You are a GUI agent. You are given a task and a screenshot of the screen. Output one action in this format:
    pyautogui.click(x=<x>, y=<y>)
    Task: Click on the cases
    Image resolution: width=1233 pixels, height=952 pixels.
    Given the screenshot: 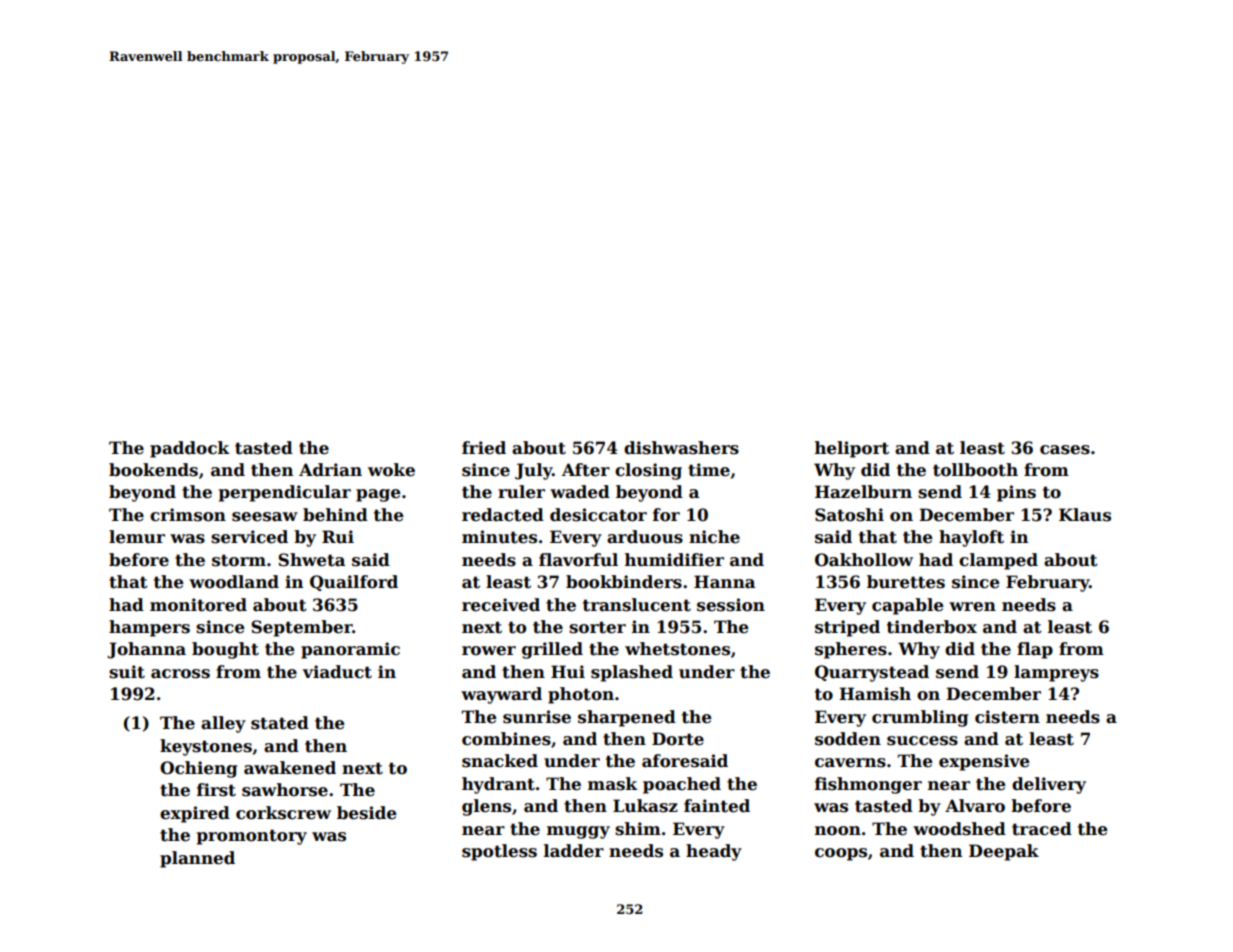 What is the action you would take?
    pyautogui.click(x=1065, y=450)
